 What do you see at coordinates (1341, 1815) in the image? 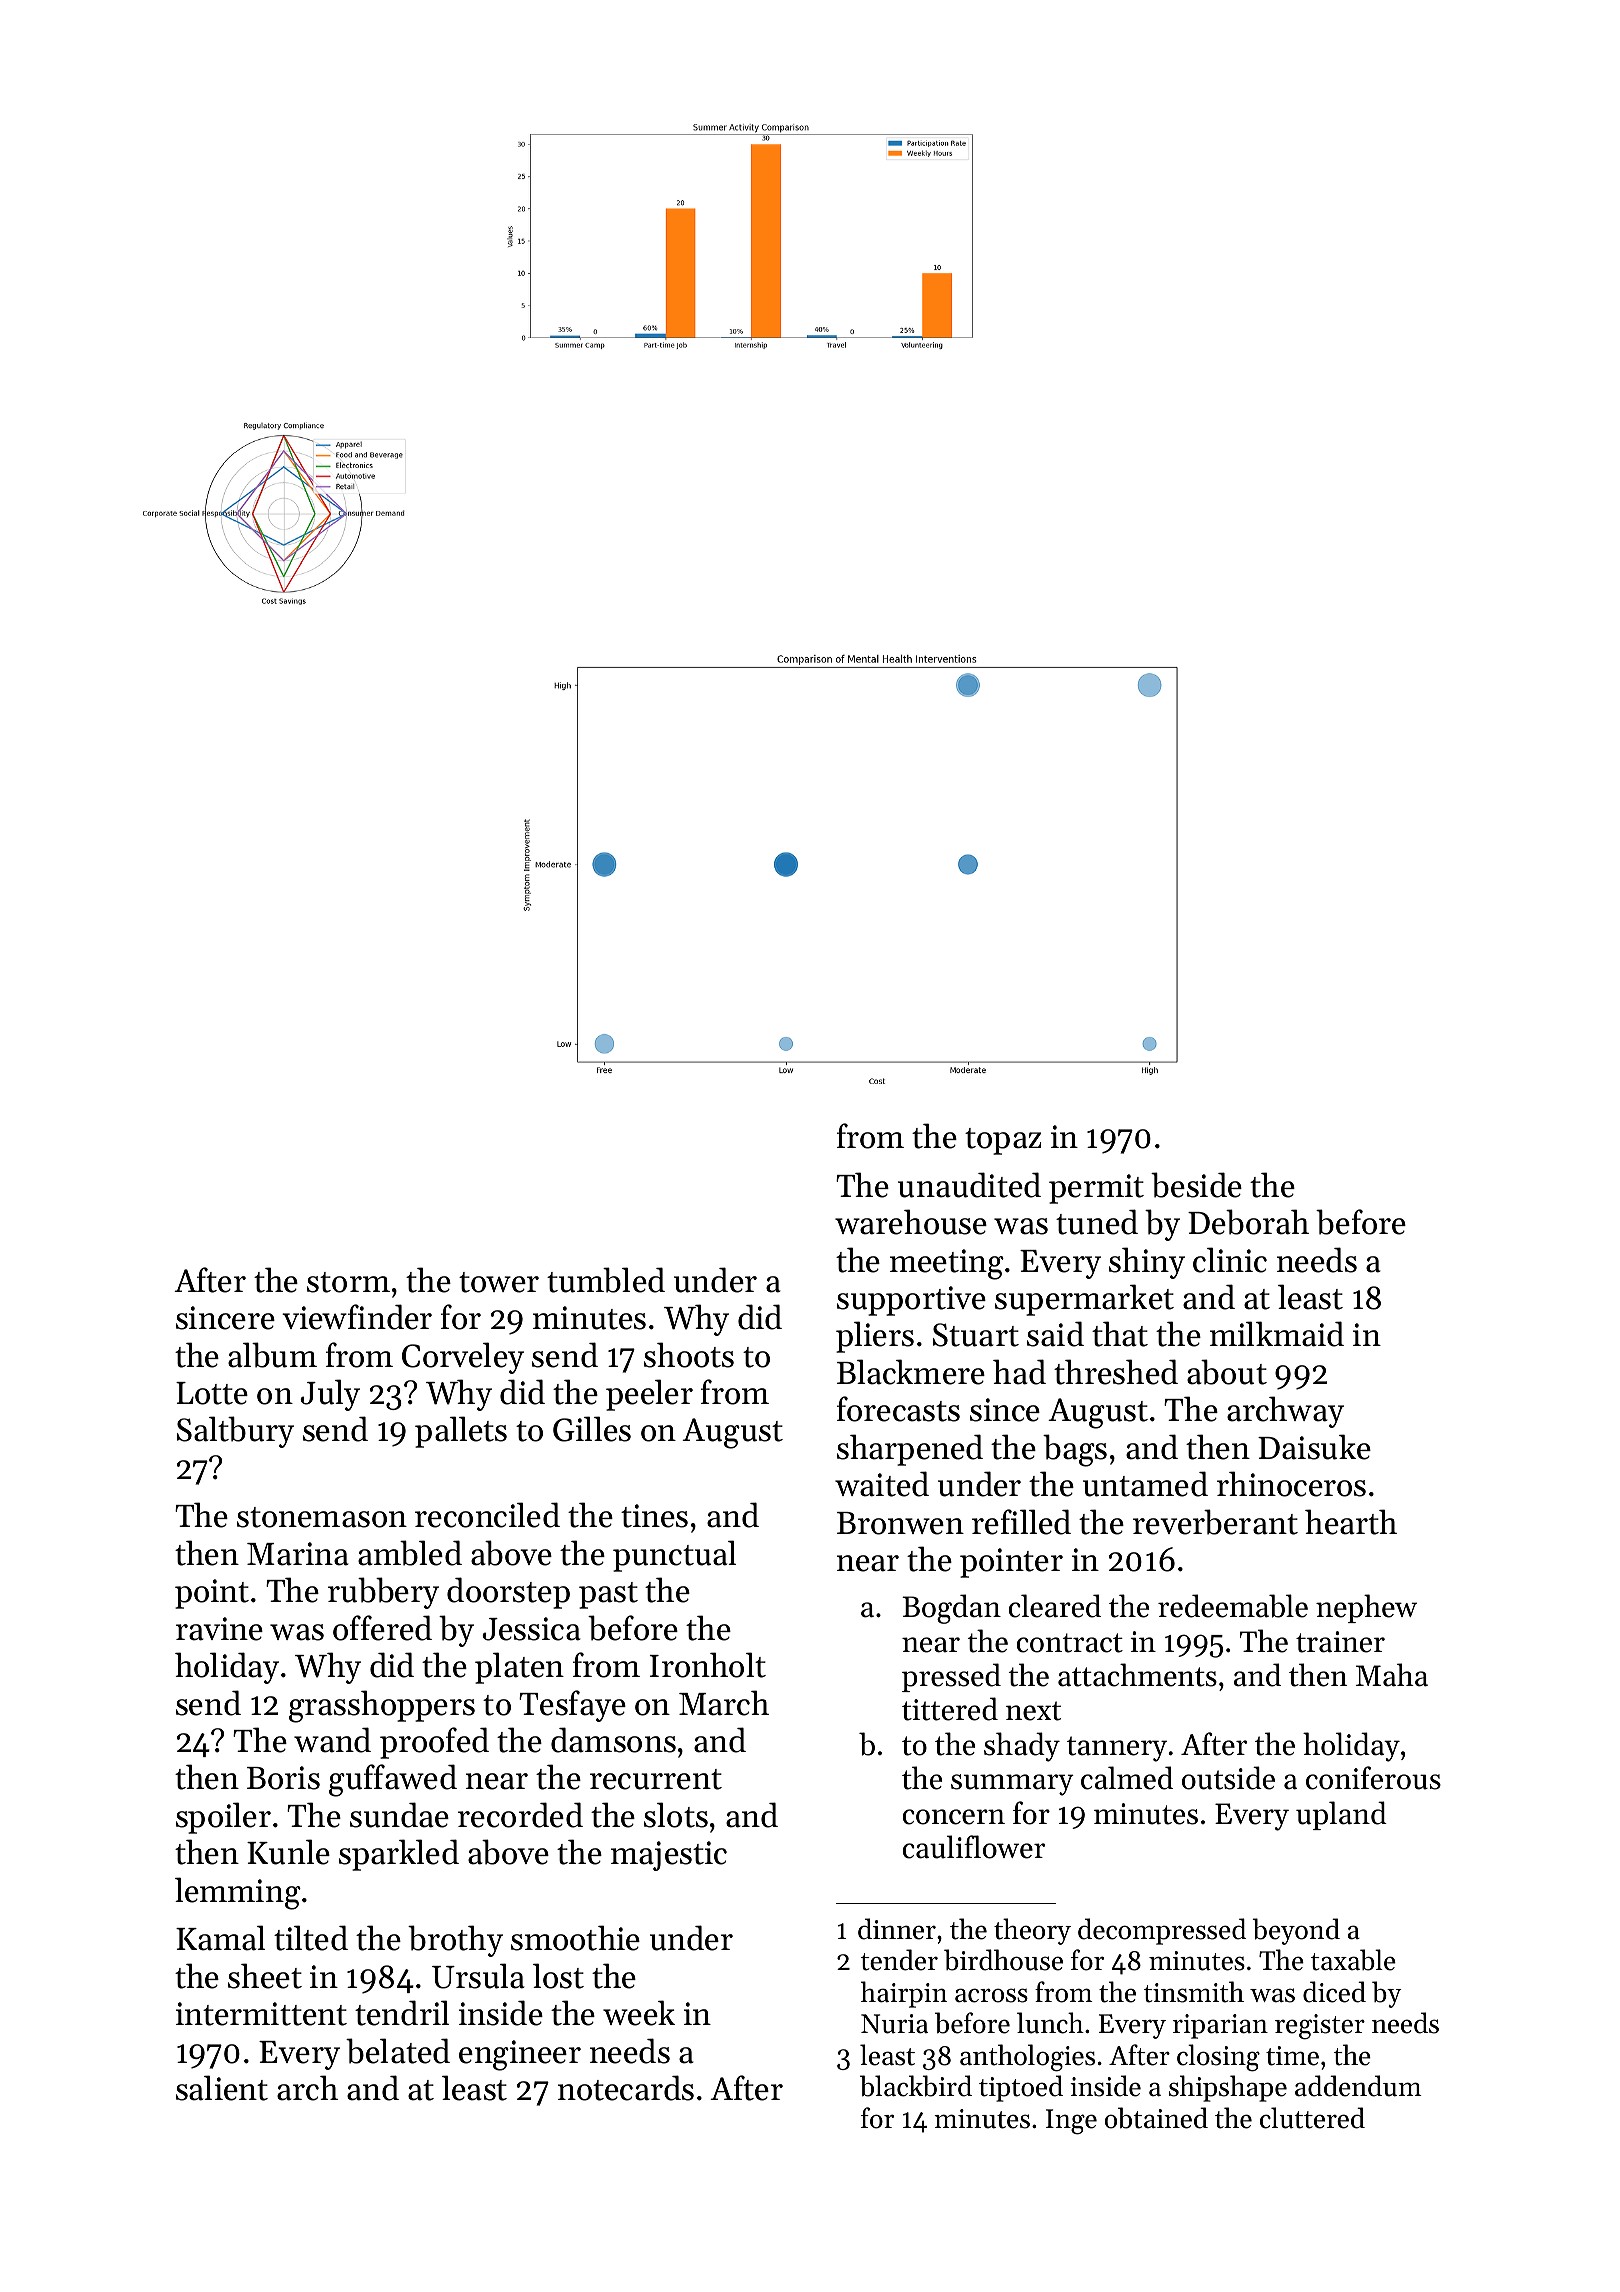
I see `upland` at bounding box center [1341, 1815].
